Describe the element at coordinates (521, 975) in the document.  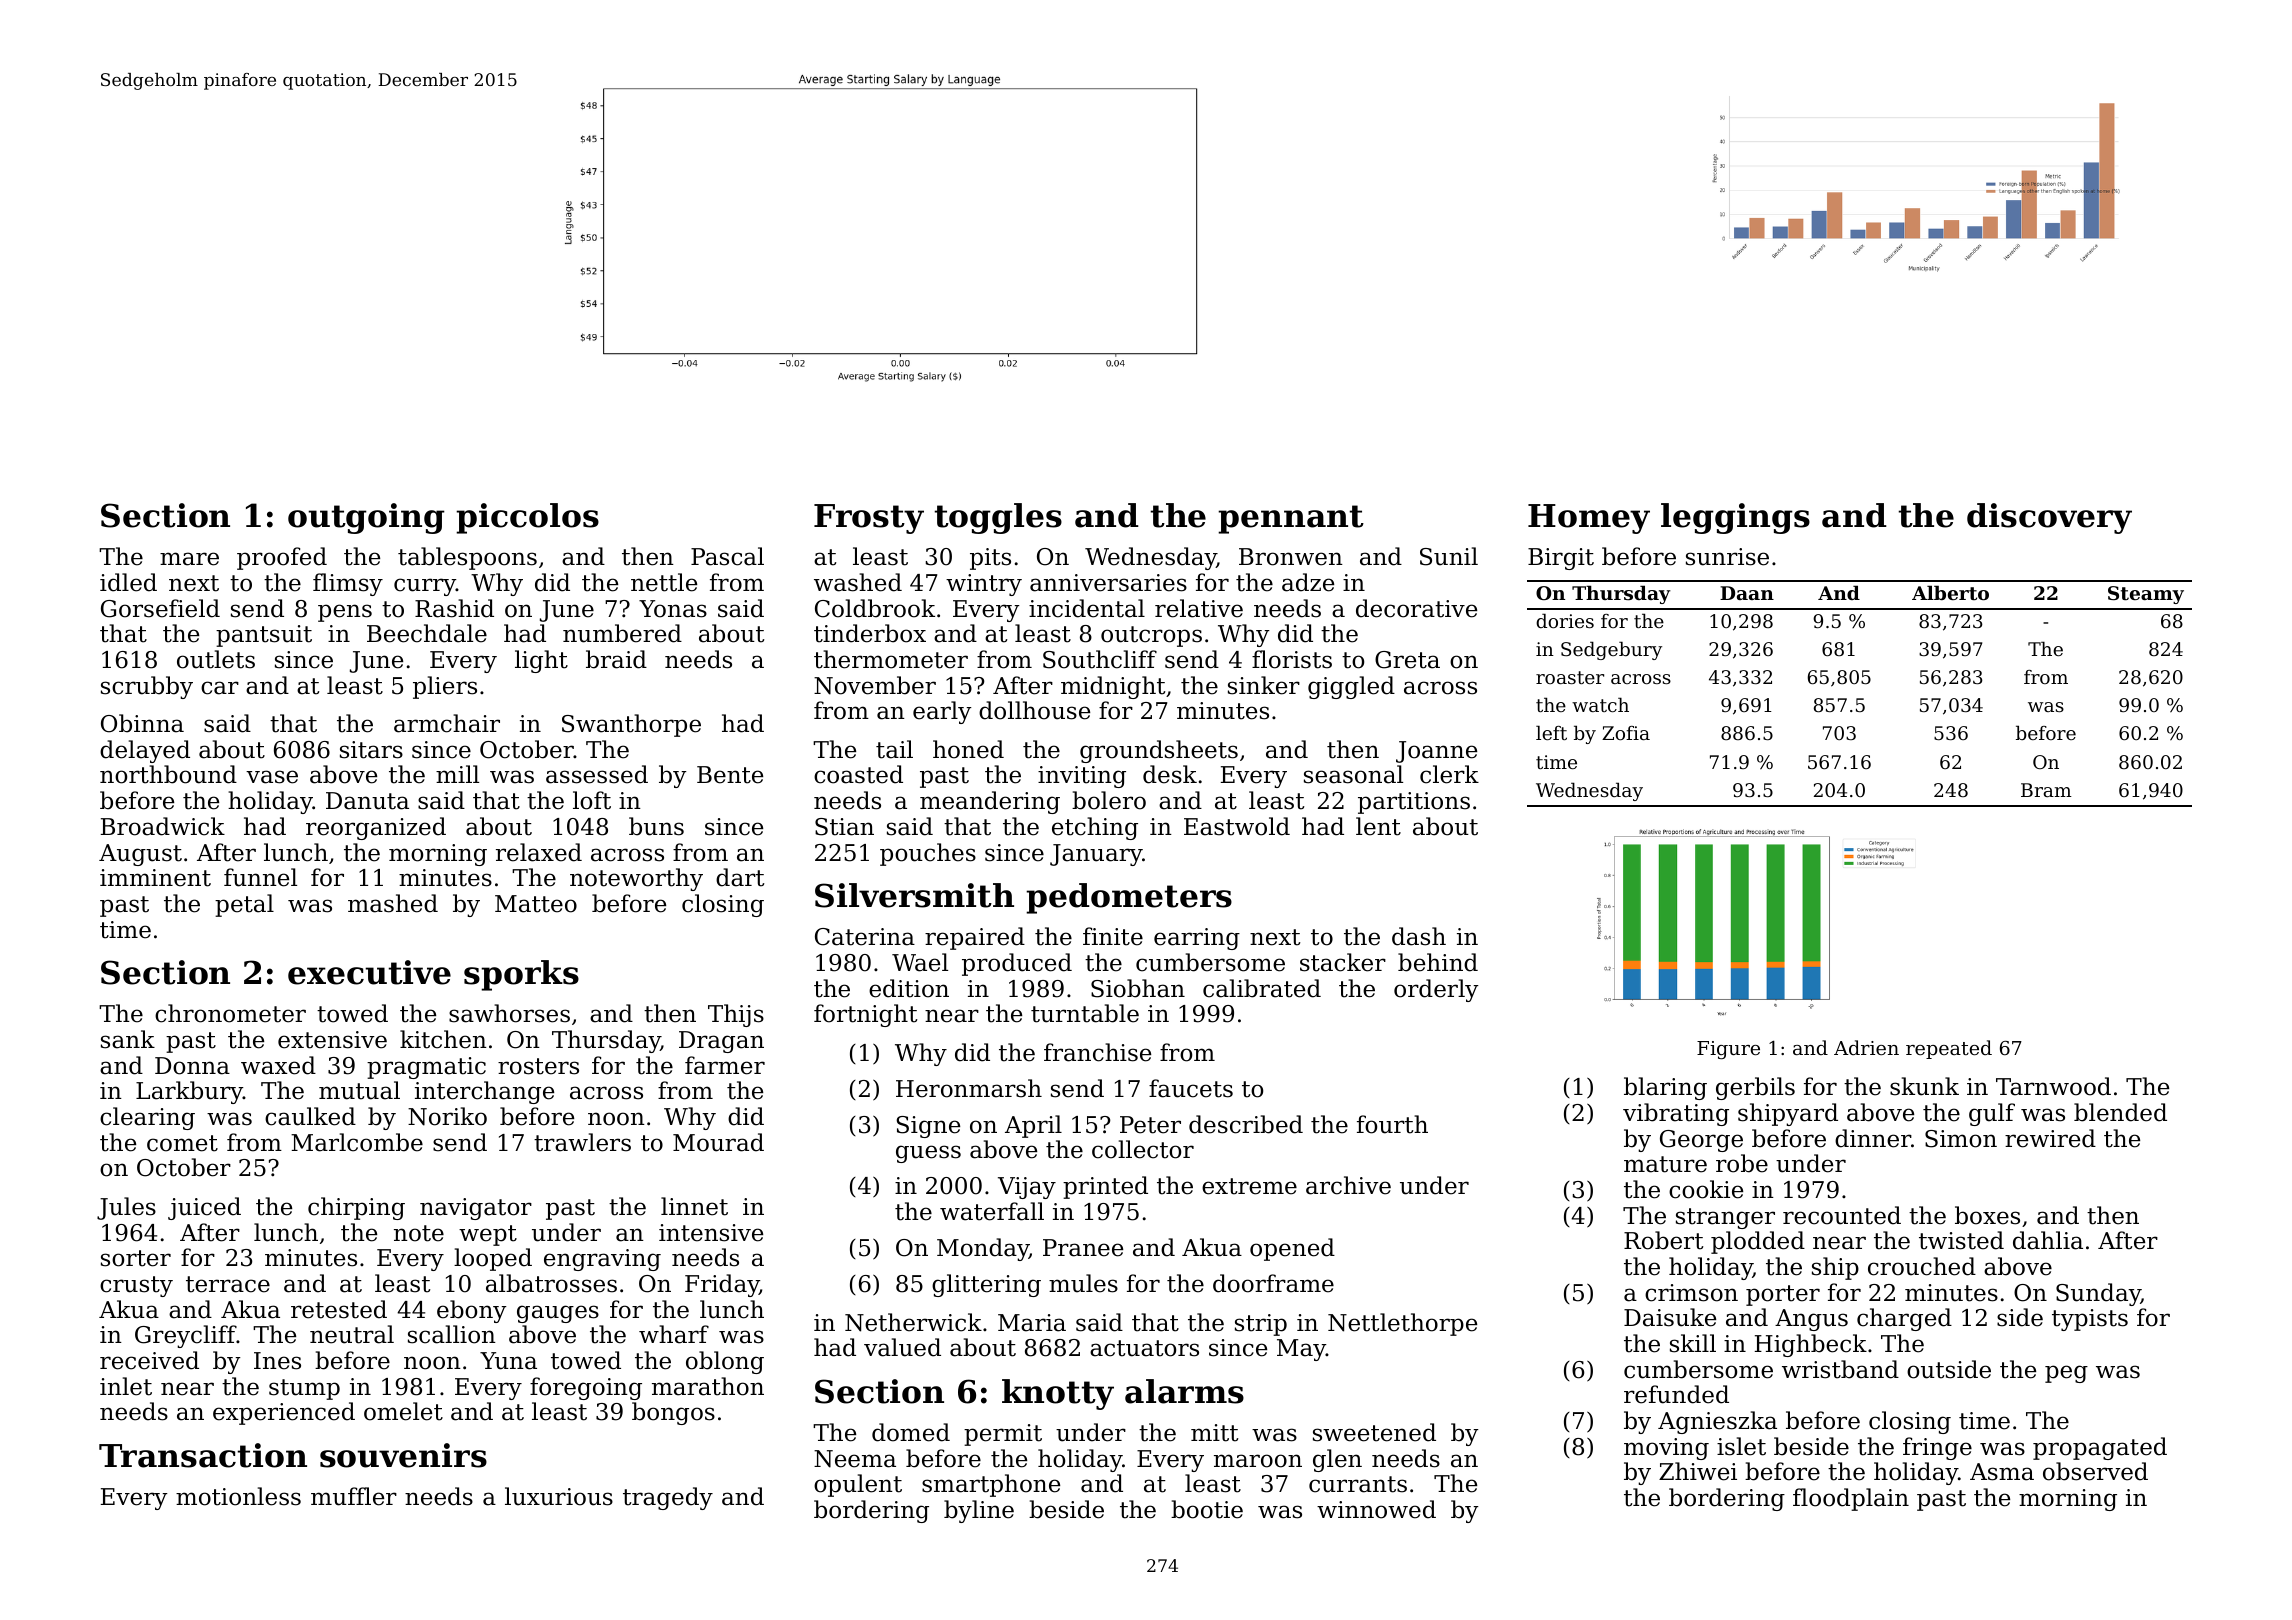
I see `sporks` at that location.
